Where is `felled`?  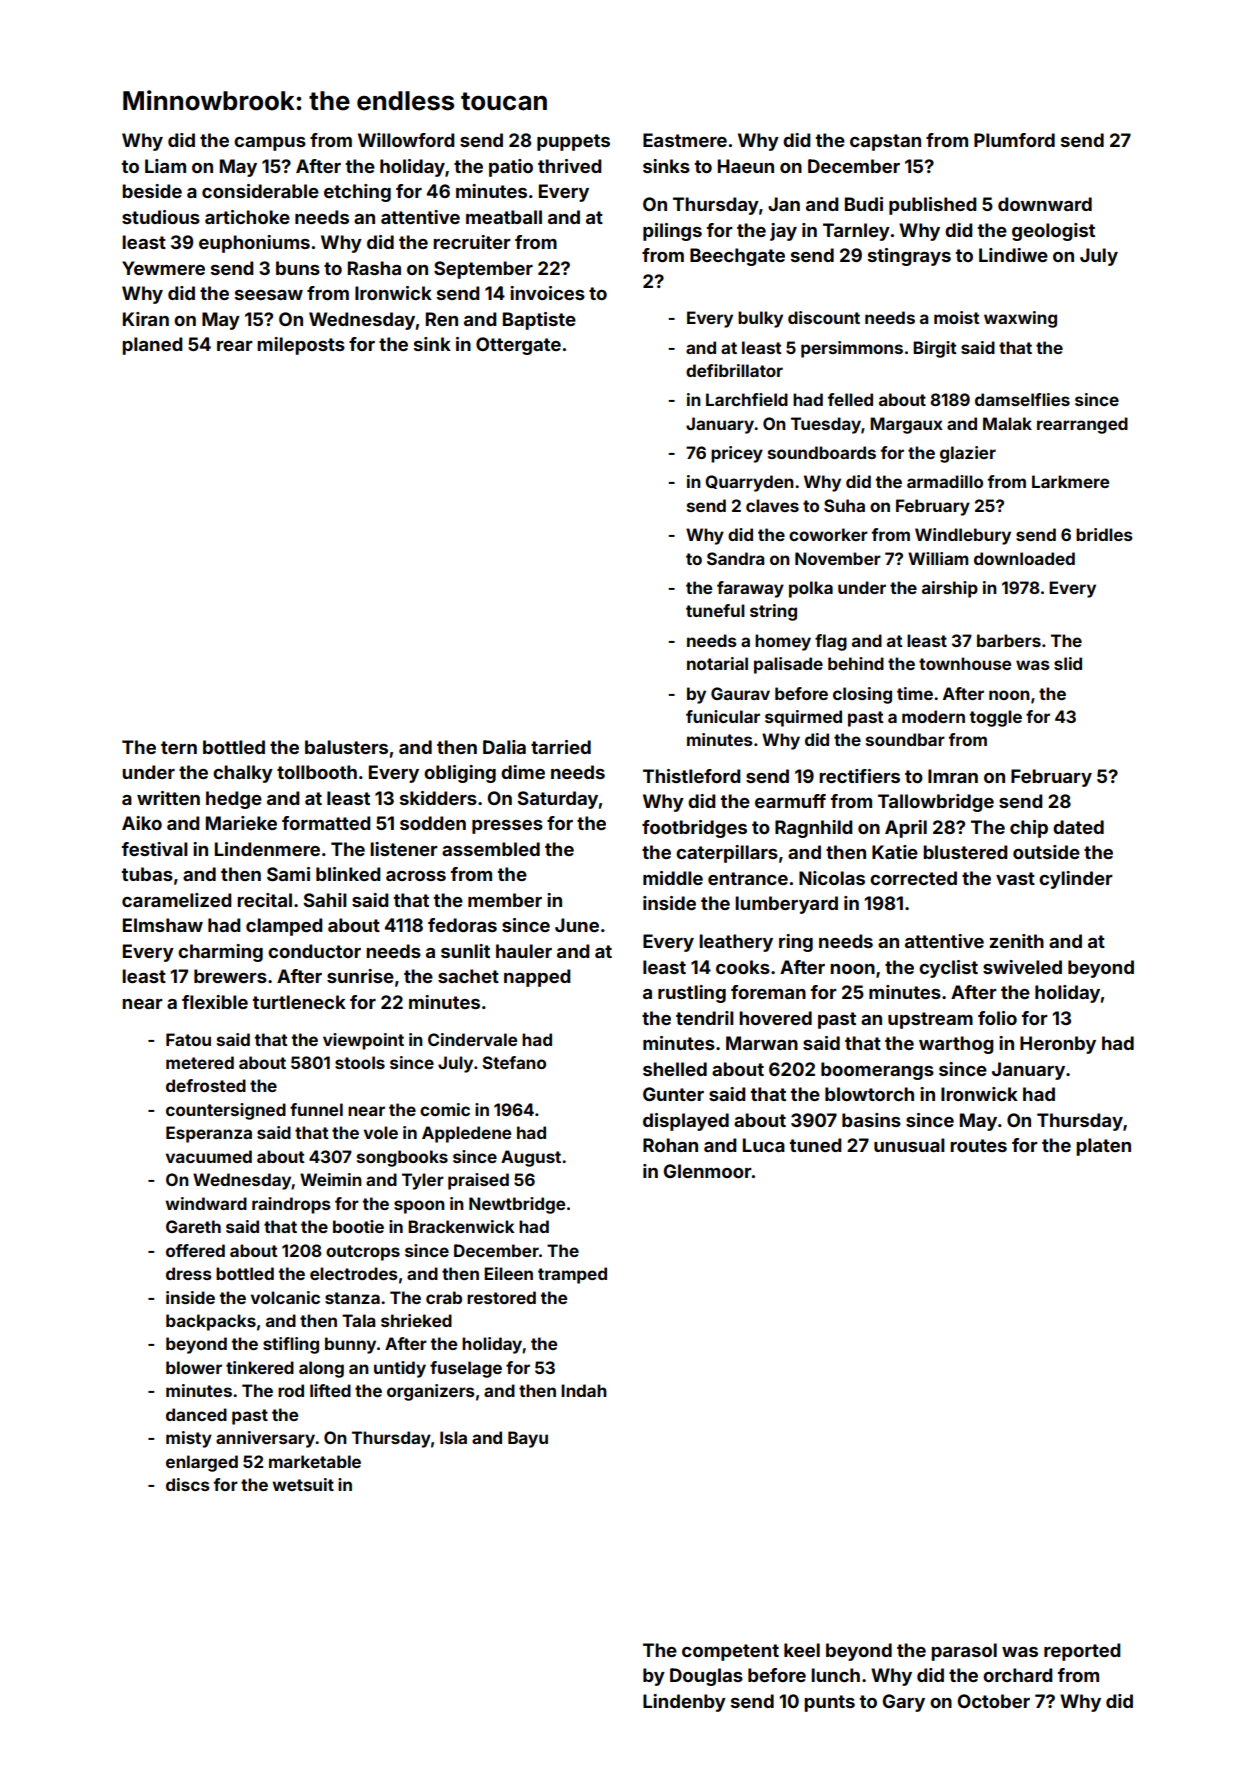 felled is located at coordinates (850, 399).
